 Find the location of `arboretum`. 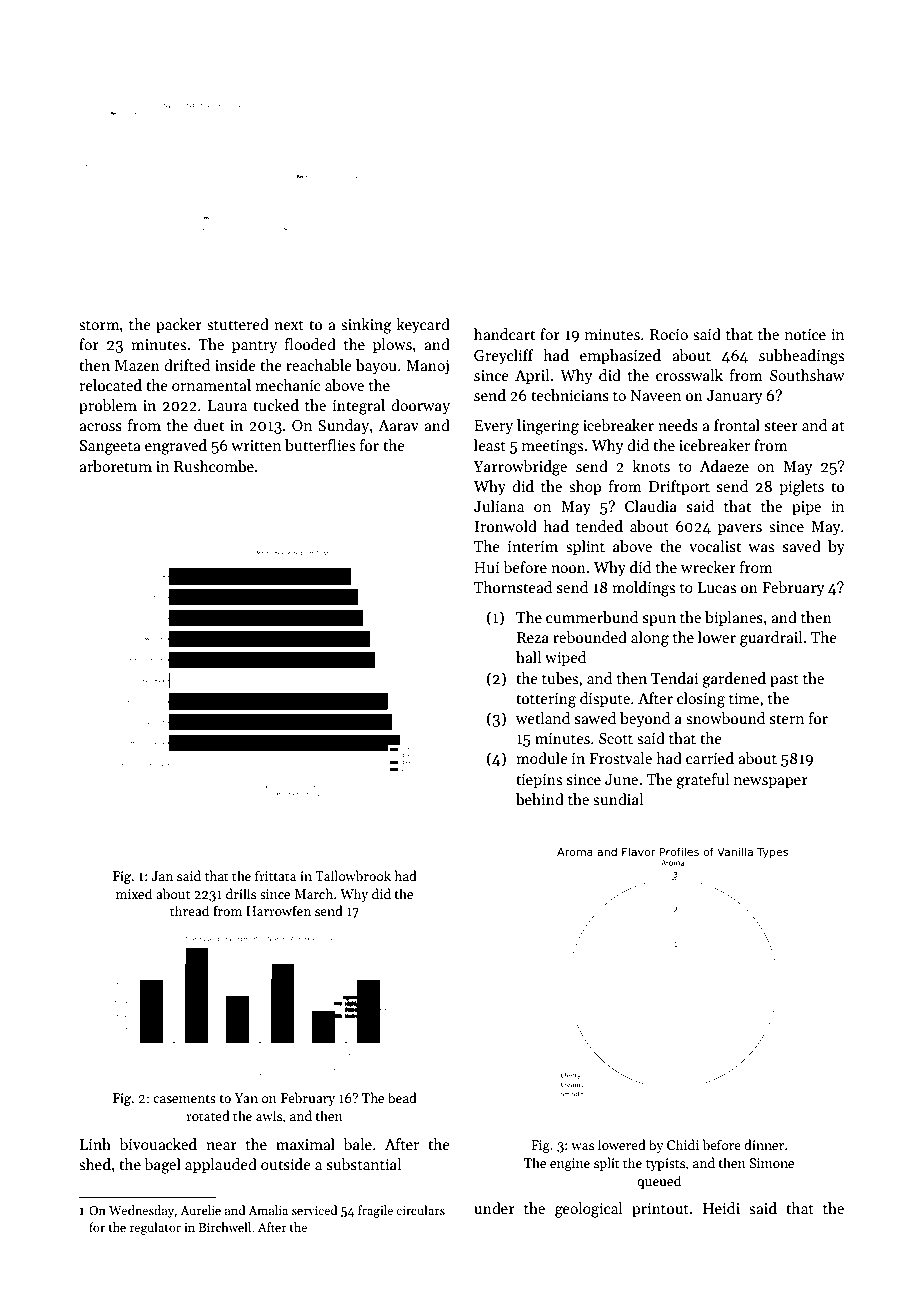

arboretum is located at coordinates (115, 466).
